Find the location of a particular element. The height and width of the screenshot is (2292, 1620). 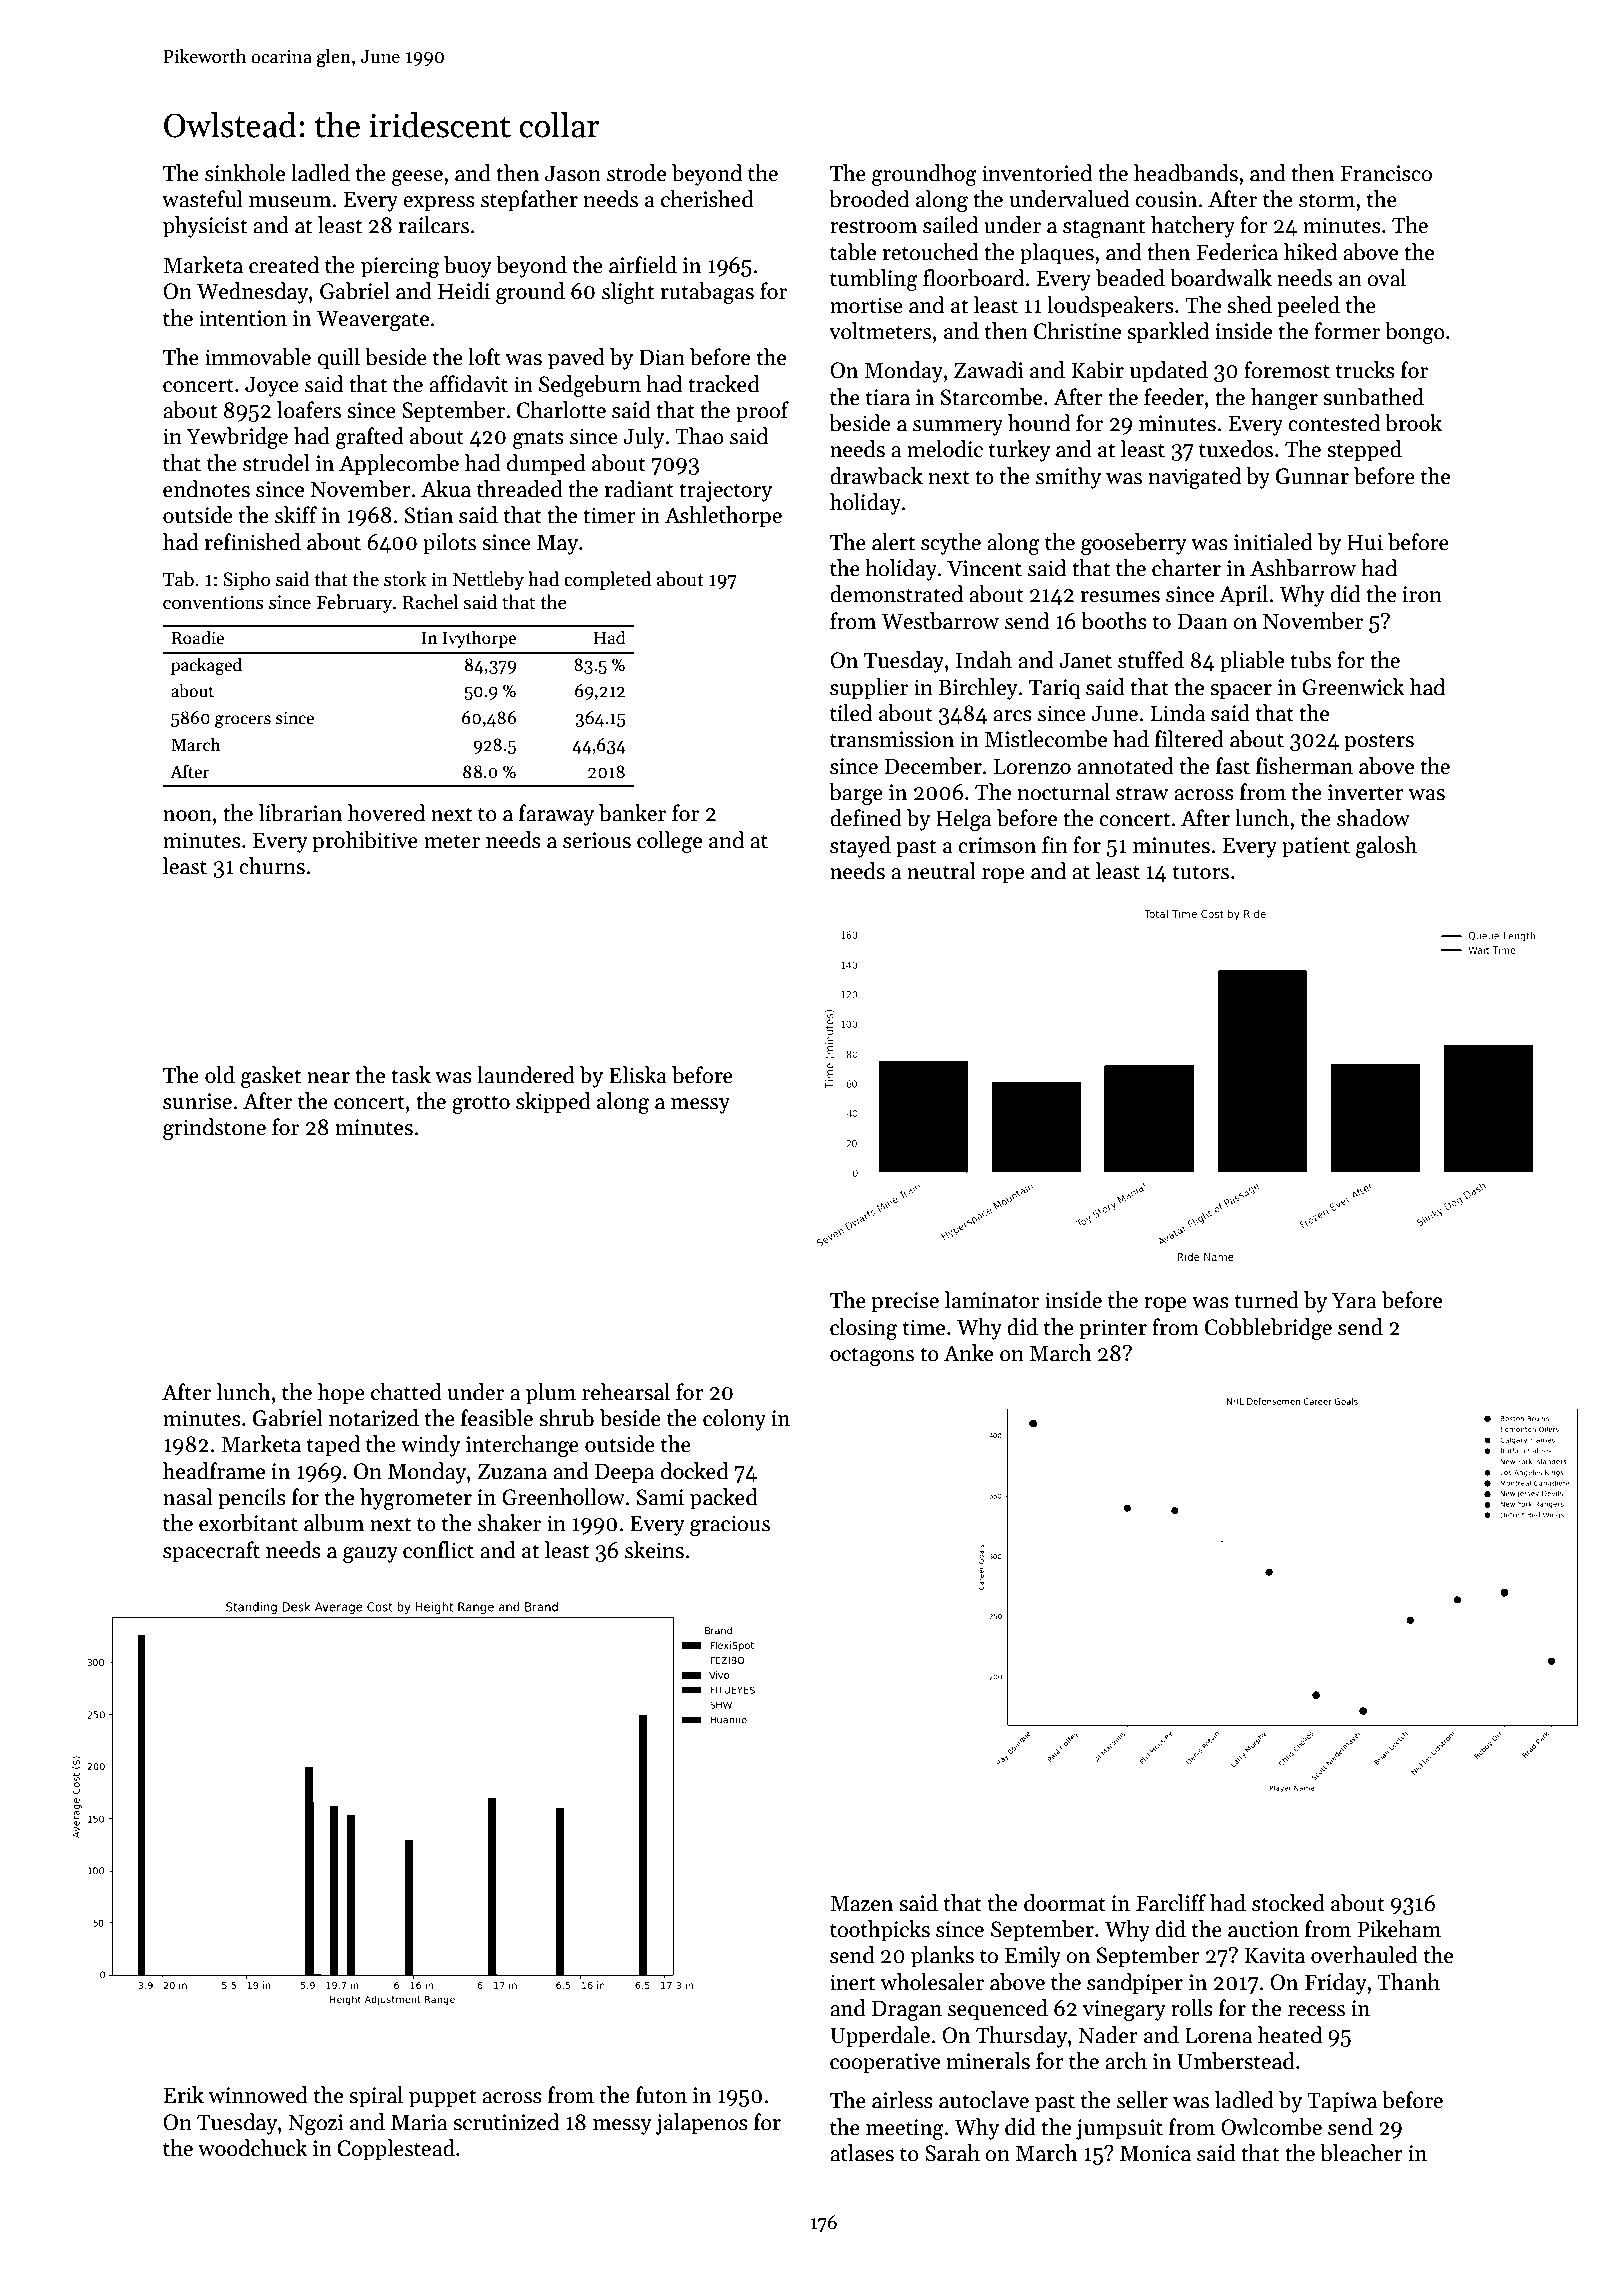

noon is located at coordinates (187, 816).
